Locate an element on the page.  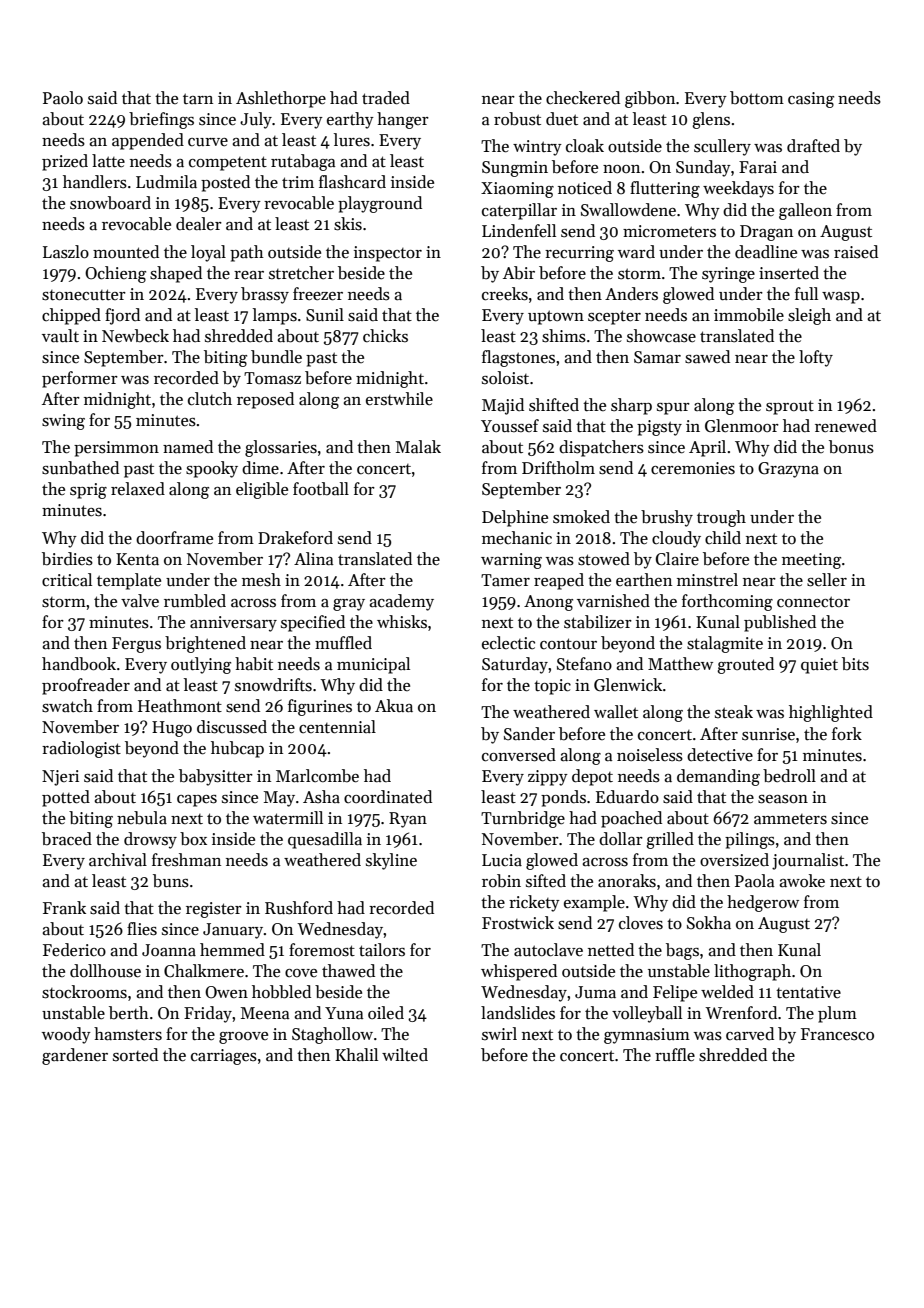
carriages is located at coordinates (224, 1057).
